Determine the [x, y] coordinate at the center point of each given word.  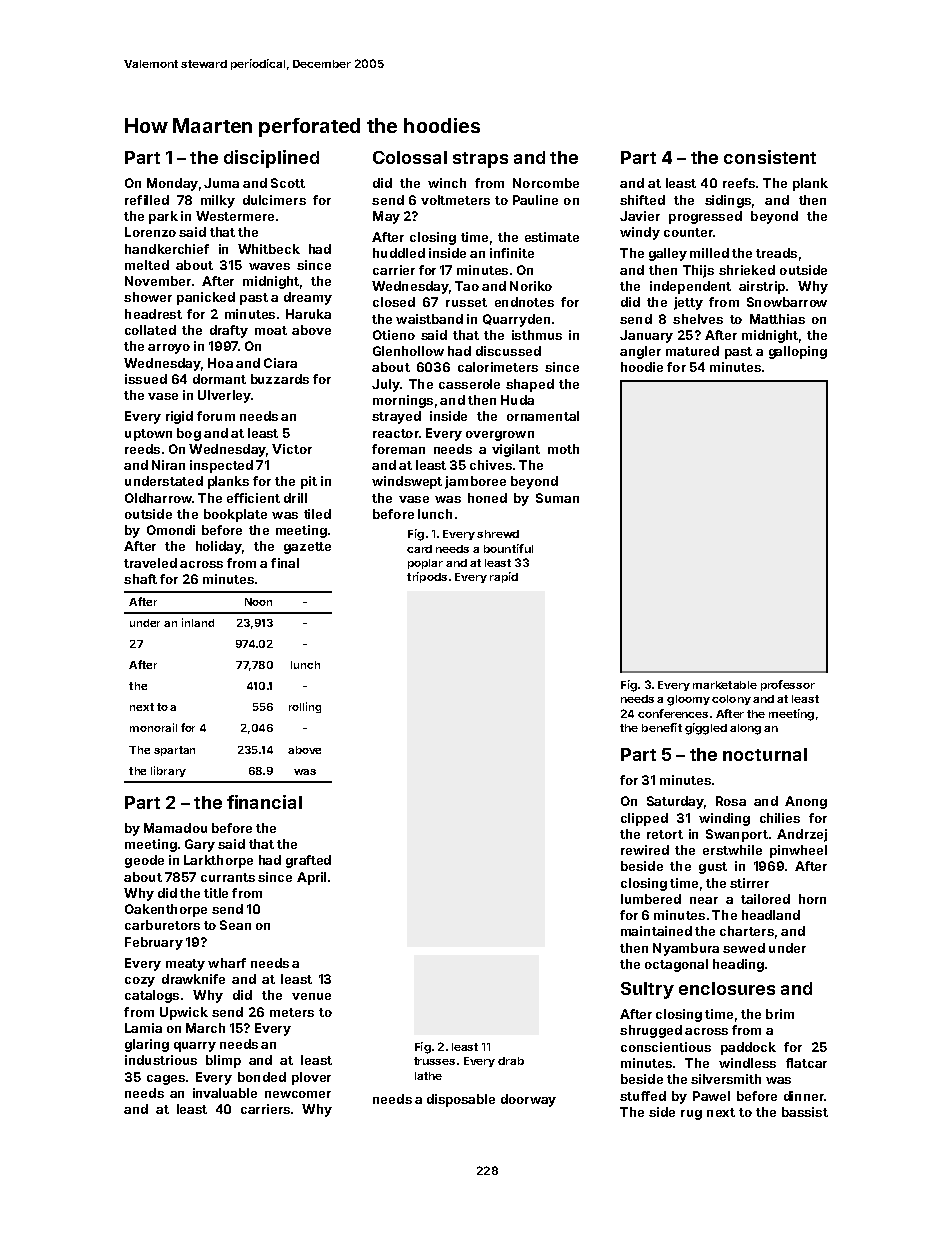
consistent [770, 157]
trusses [434, 1061]
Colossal [410, 157]
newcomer [298, 1094]
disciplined [271, 159]
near [704, 900]
